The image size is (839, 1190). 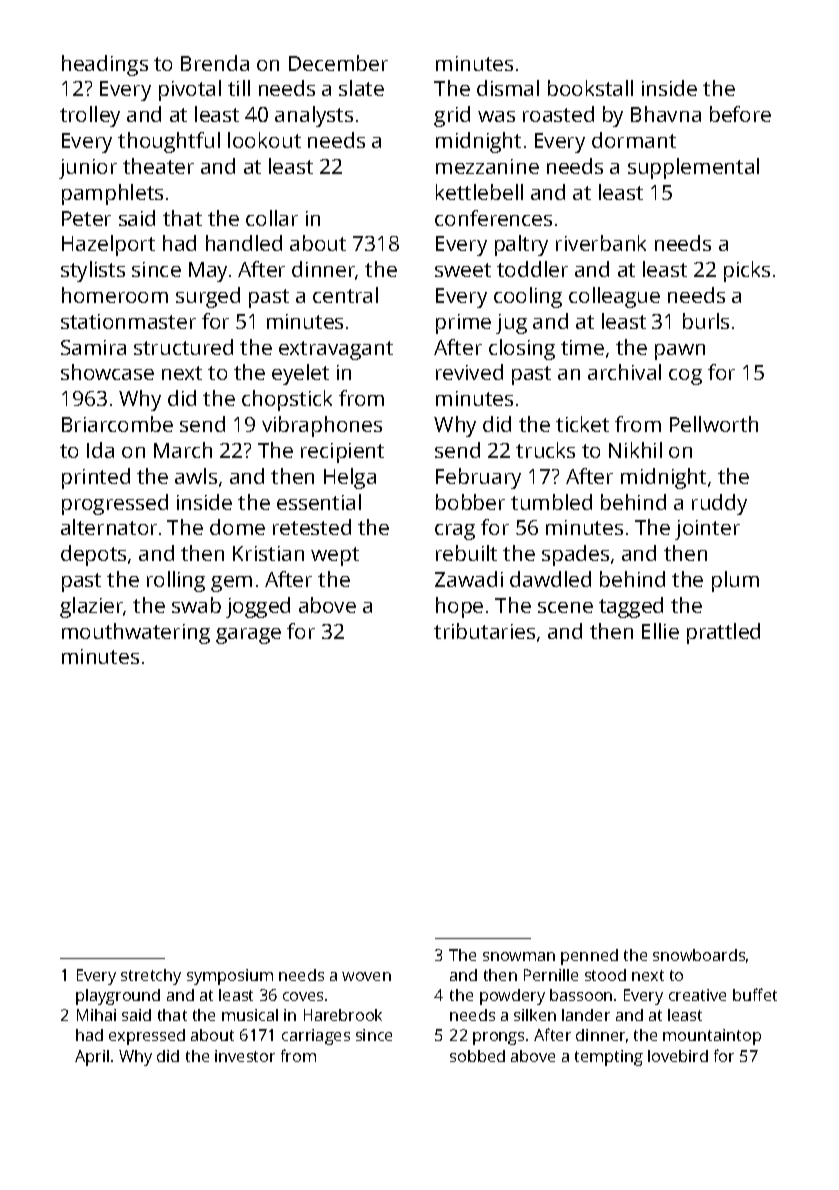 What do you see at coordinates (335, 556) in the document?
I see `wept` at bounding box center [335, 556].
